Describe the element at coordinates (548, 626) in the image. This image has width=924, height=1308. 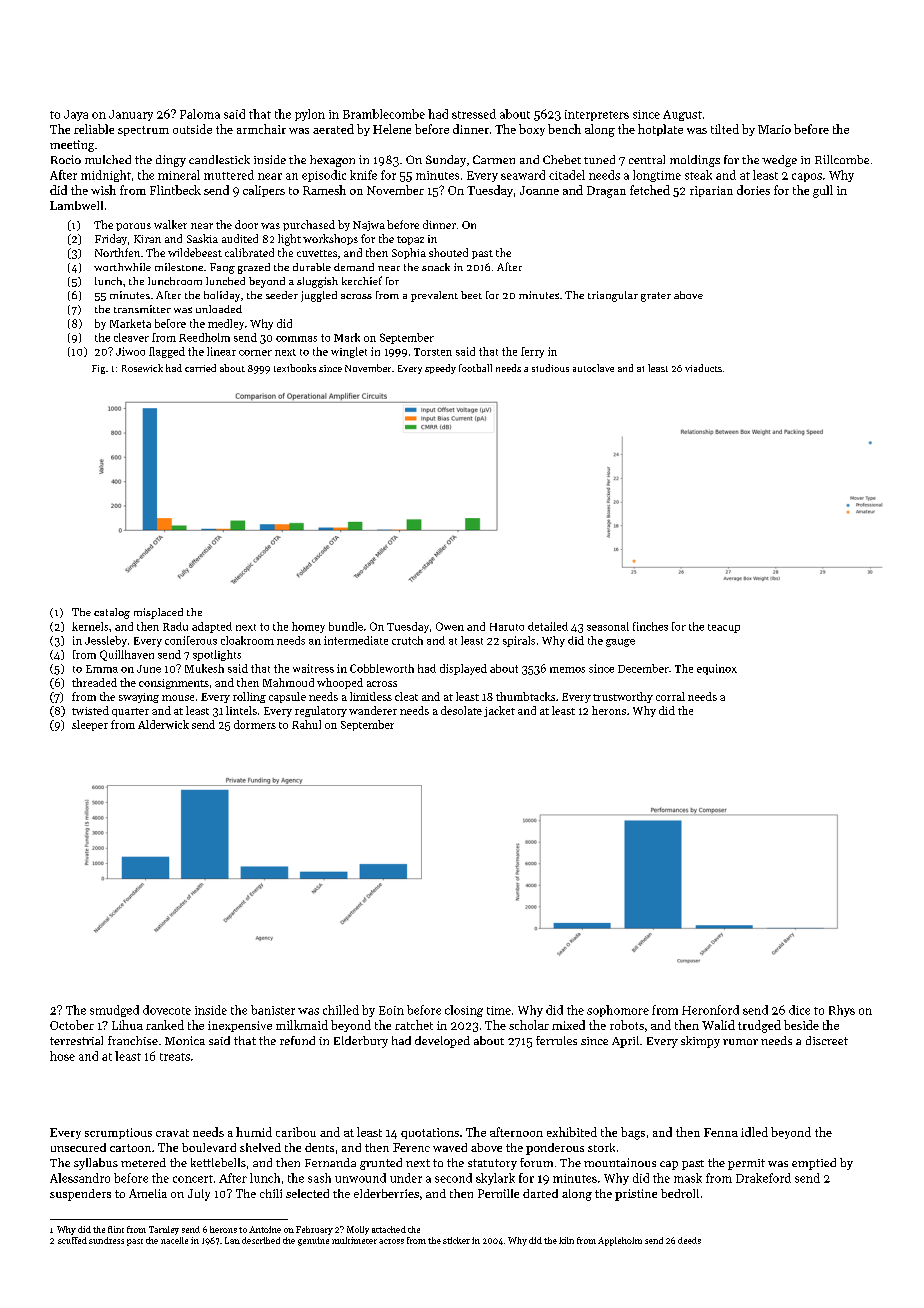
I see `detailed` at that location.
